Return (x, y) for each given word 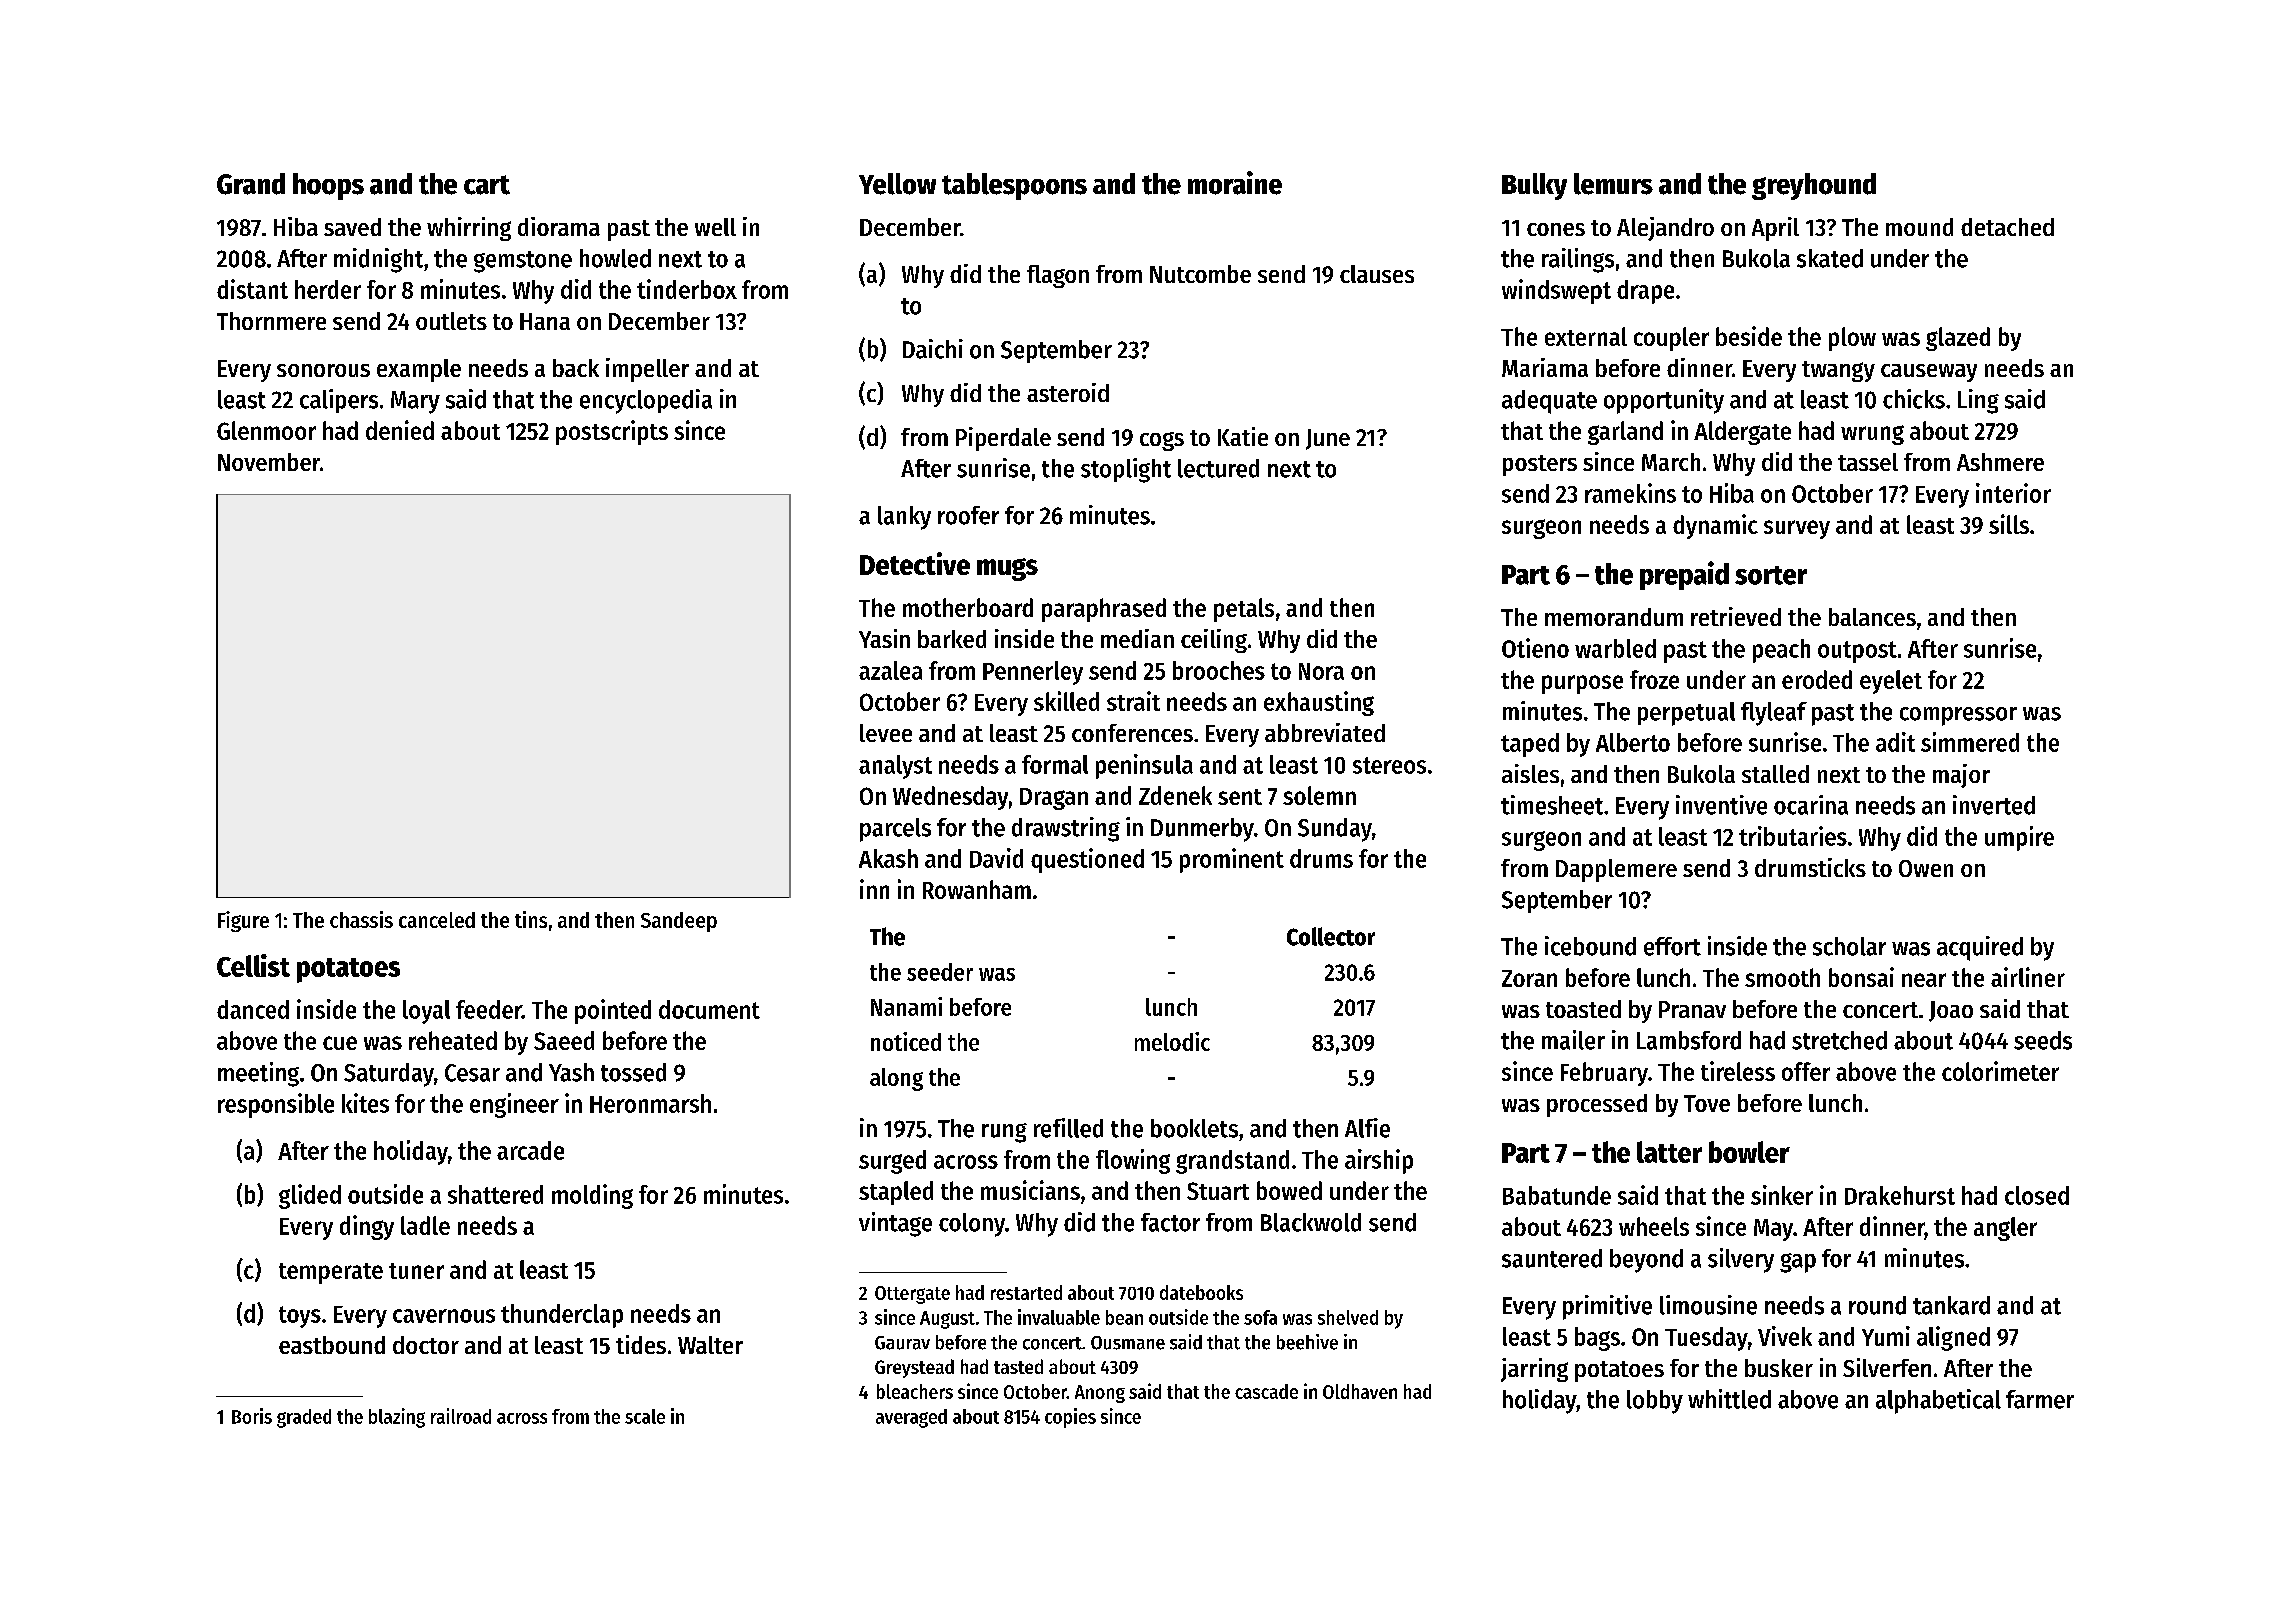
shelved (1348, 1317)
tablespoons (1014, 186)
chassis (361, 919)
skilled (1066, 701)
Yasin (884, 638)
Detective (915, 563)
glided (310, 1196)
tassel (1868, 462)
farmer (2040, 1399)
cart (487, 185)
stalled (1775, 774)
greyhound (1814, 186)
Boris (252, 1416)
